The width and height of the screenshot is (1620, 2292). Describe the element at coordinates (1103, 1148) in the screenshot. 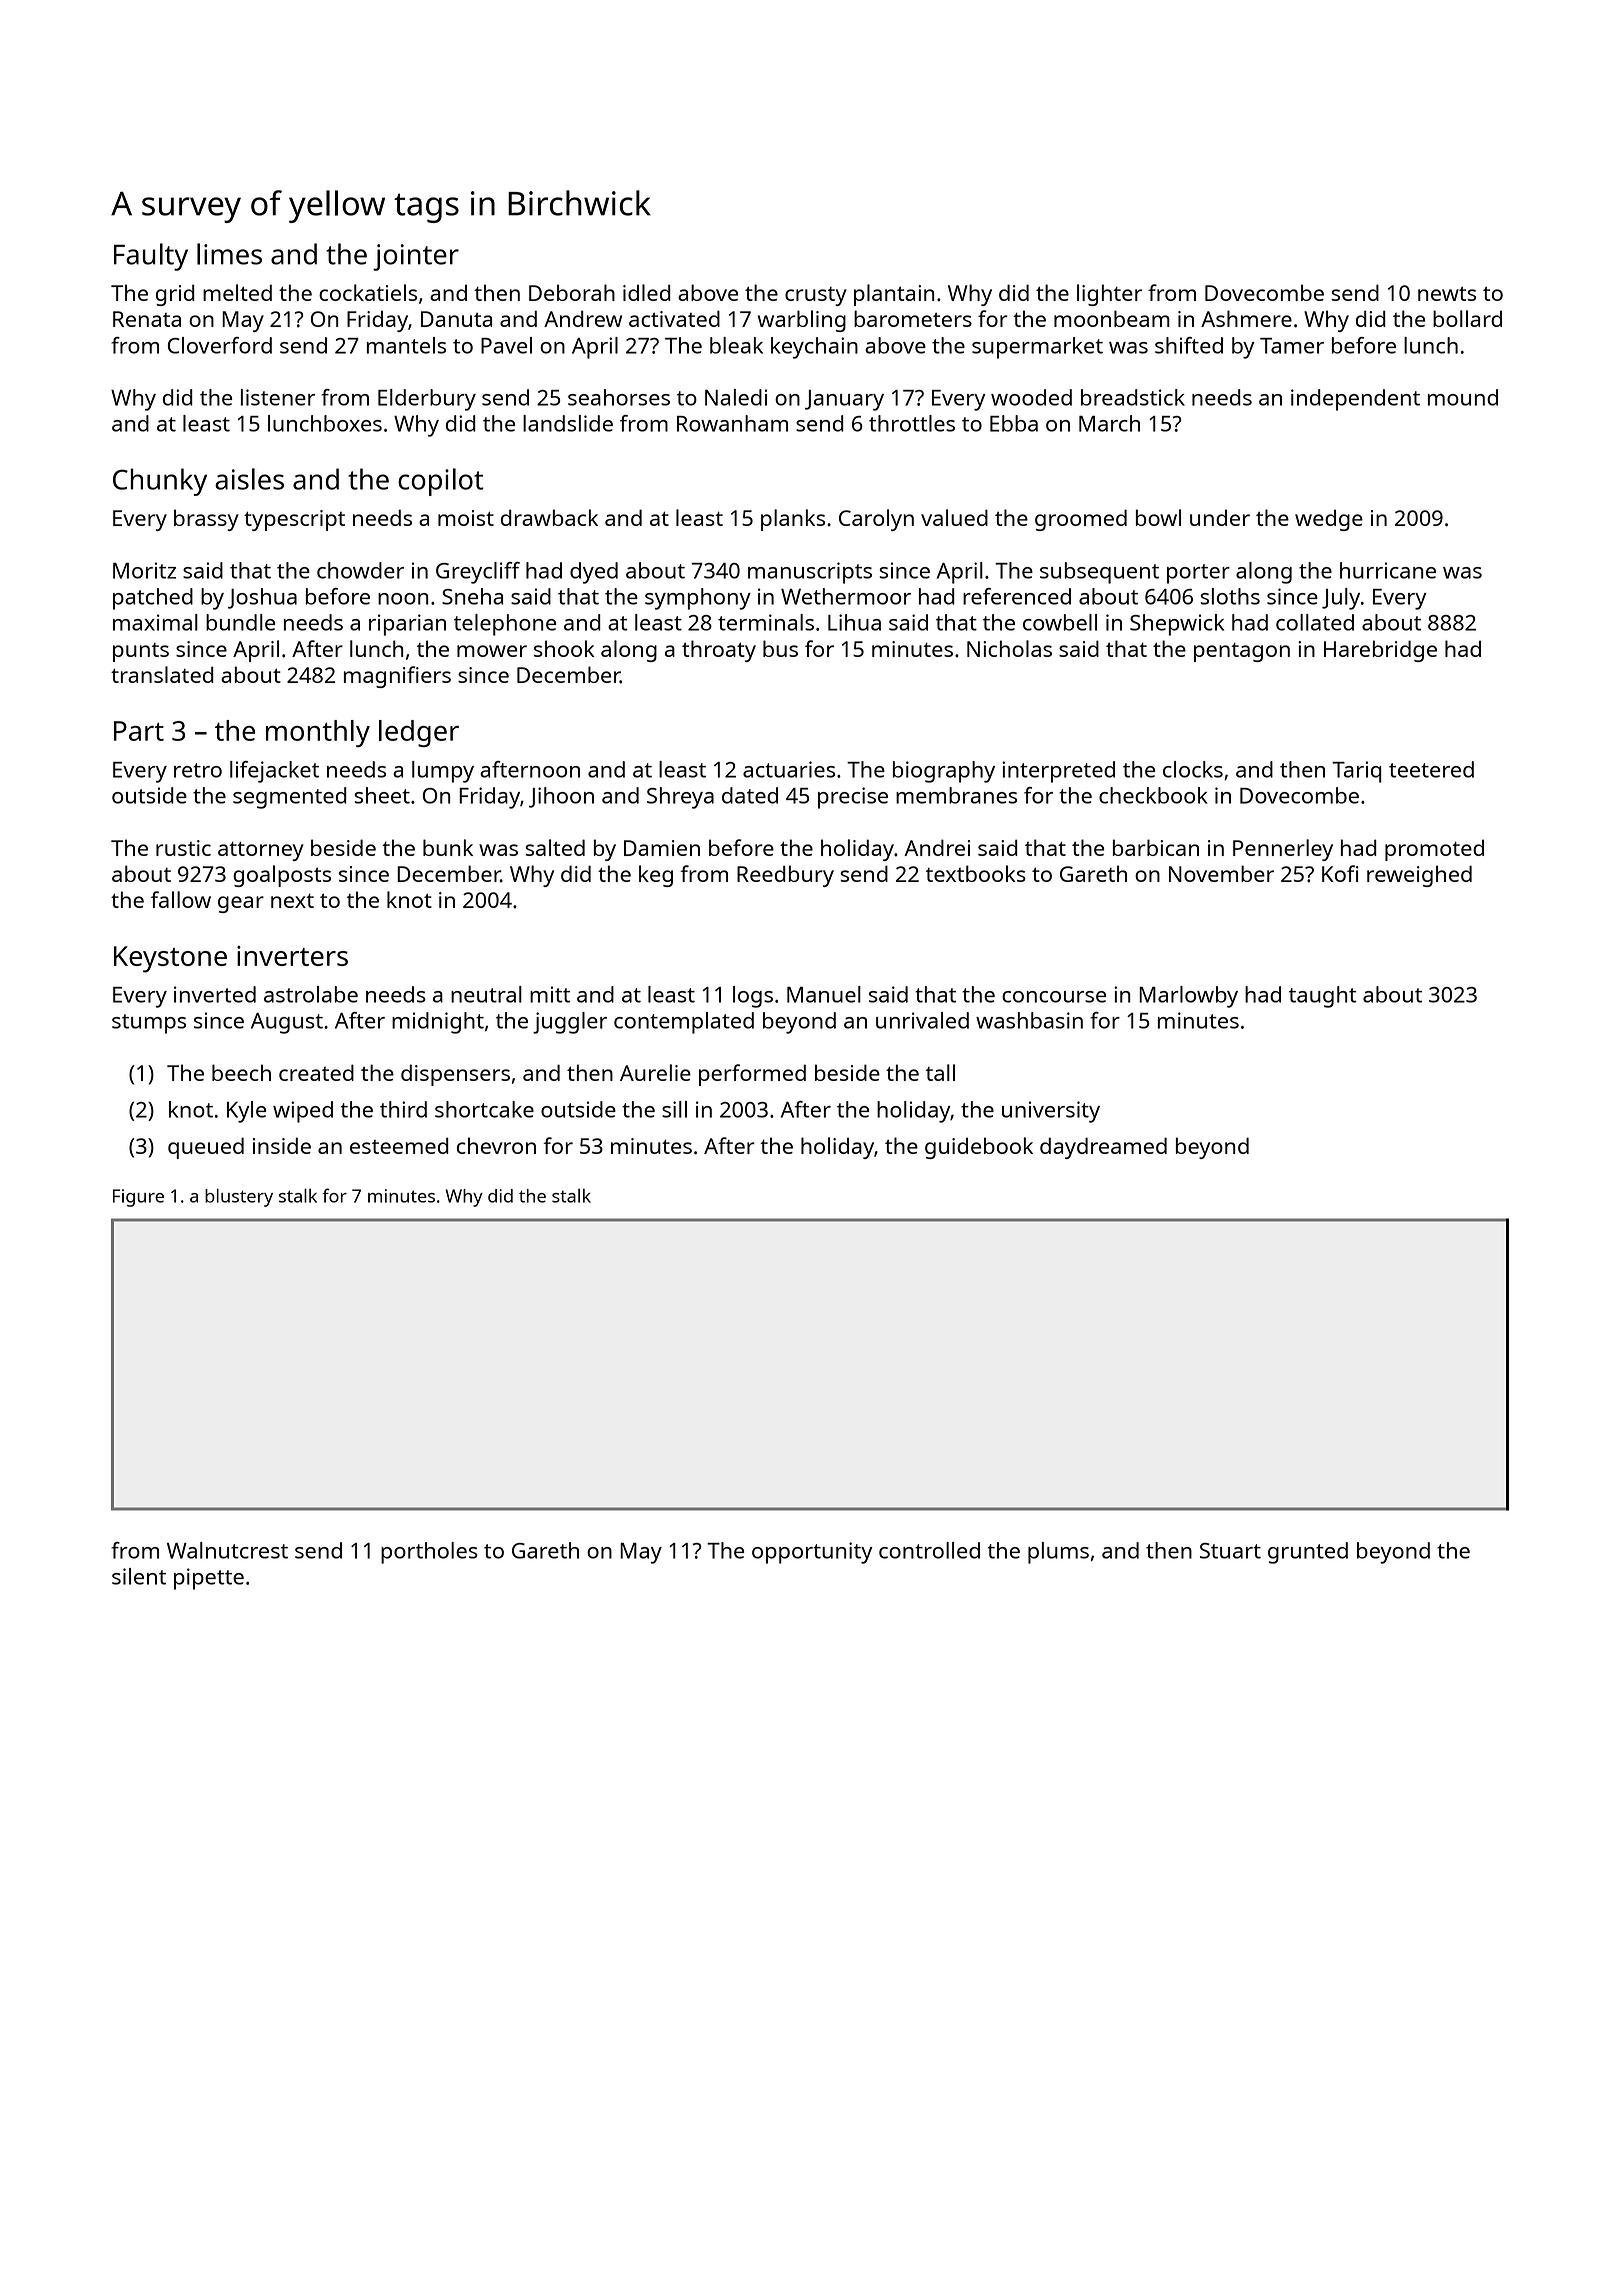

I see `daydreamed` at that location.
